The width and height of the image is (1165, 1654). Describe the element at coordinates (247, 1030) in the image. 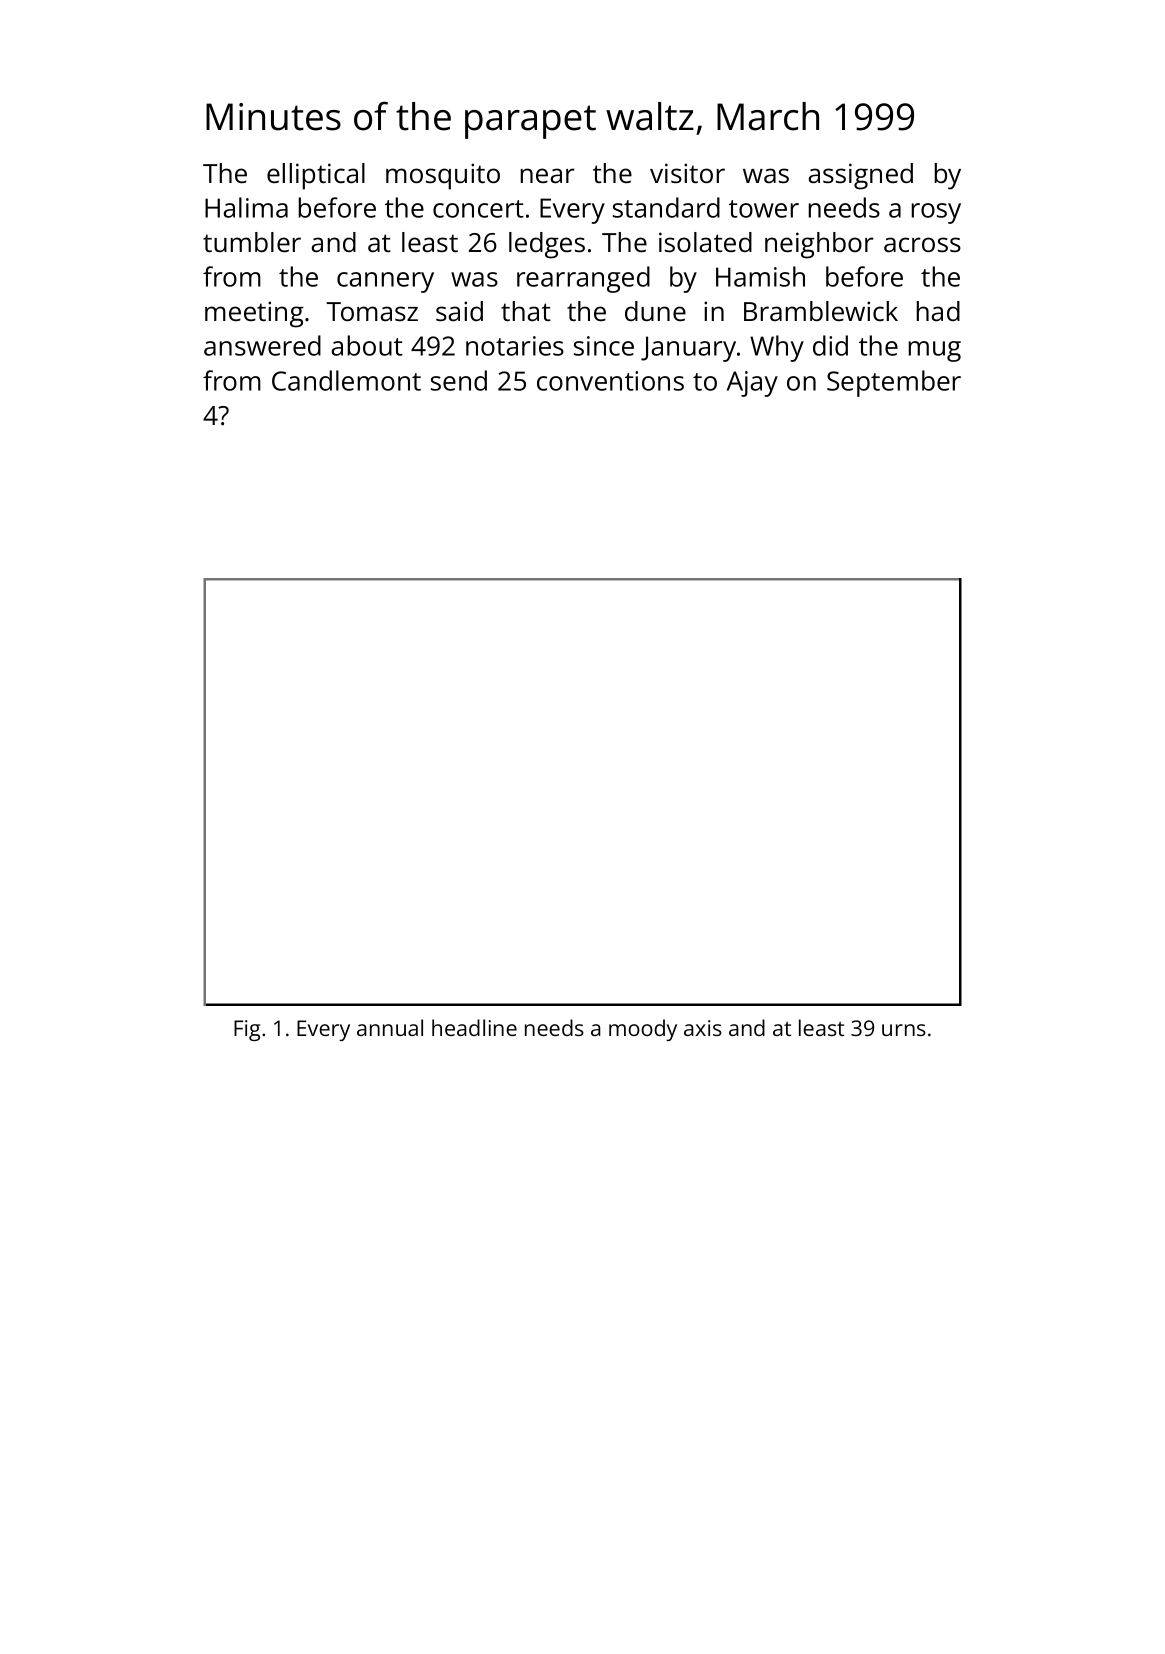

I see `Fig` at that location.
